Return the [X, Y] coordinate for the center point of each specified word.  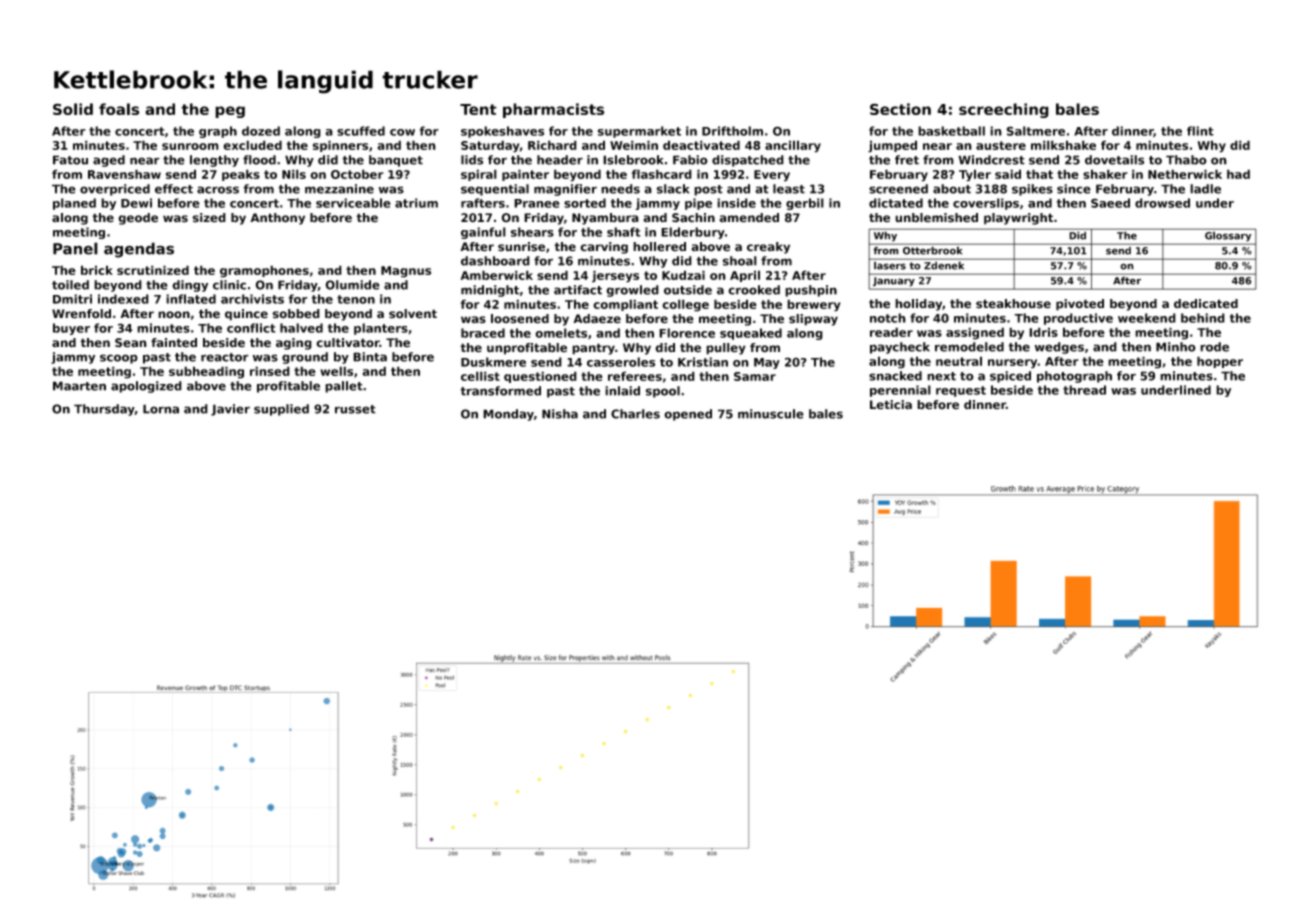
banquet [396, 161]
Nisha [560, 414]
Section [900, 109]
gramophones [264, 271]
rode [1214, 347]
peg [230, 112]
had [1238, 174]
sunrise [521, 247]
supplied [281, 410]
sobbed [296, 314]
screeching [1004, 110]
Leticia [891, 405]
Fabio [690, 160]
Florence [687, 333]
